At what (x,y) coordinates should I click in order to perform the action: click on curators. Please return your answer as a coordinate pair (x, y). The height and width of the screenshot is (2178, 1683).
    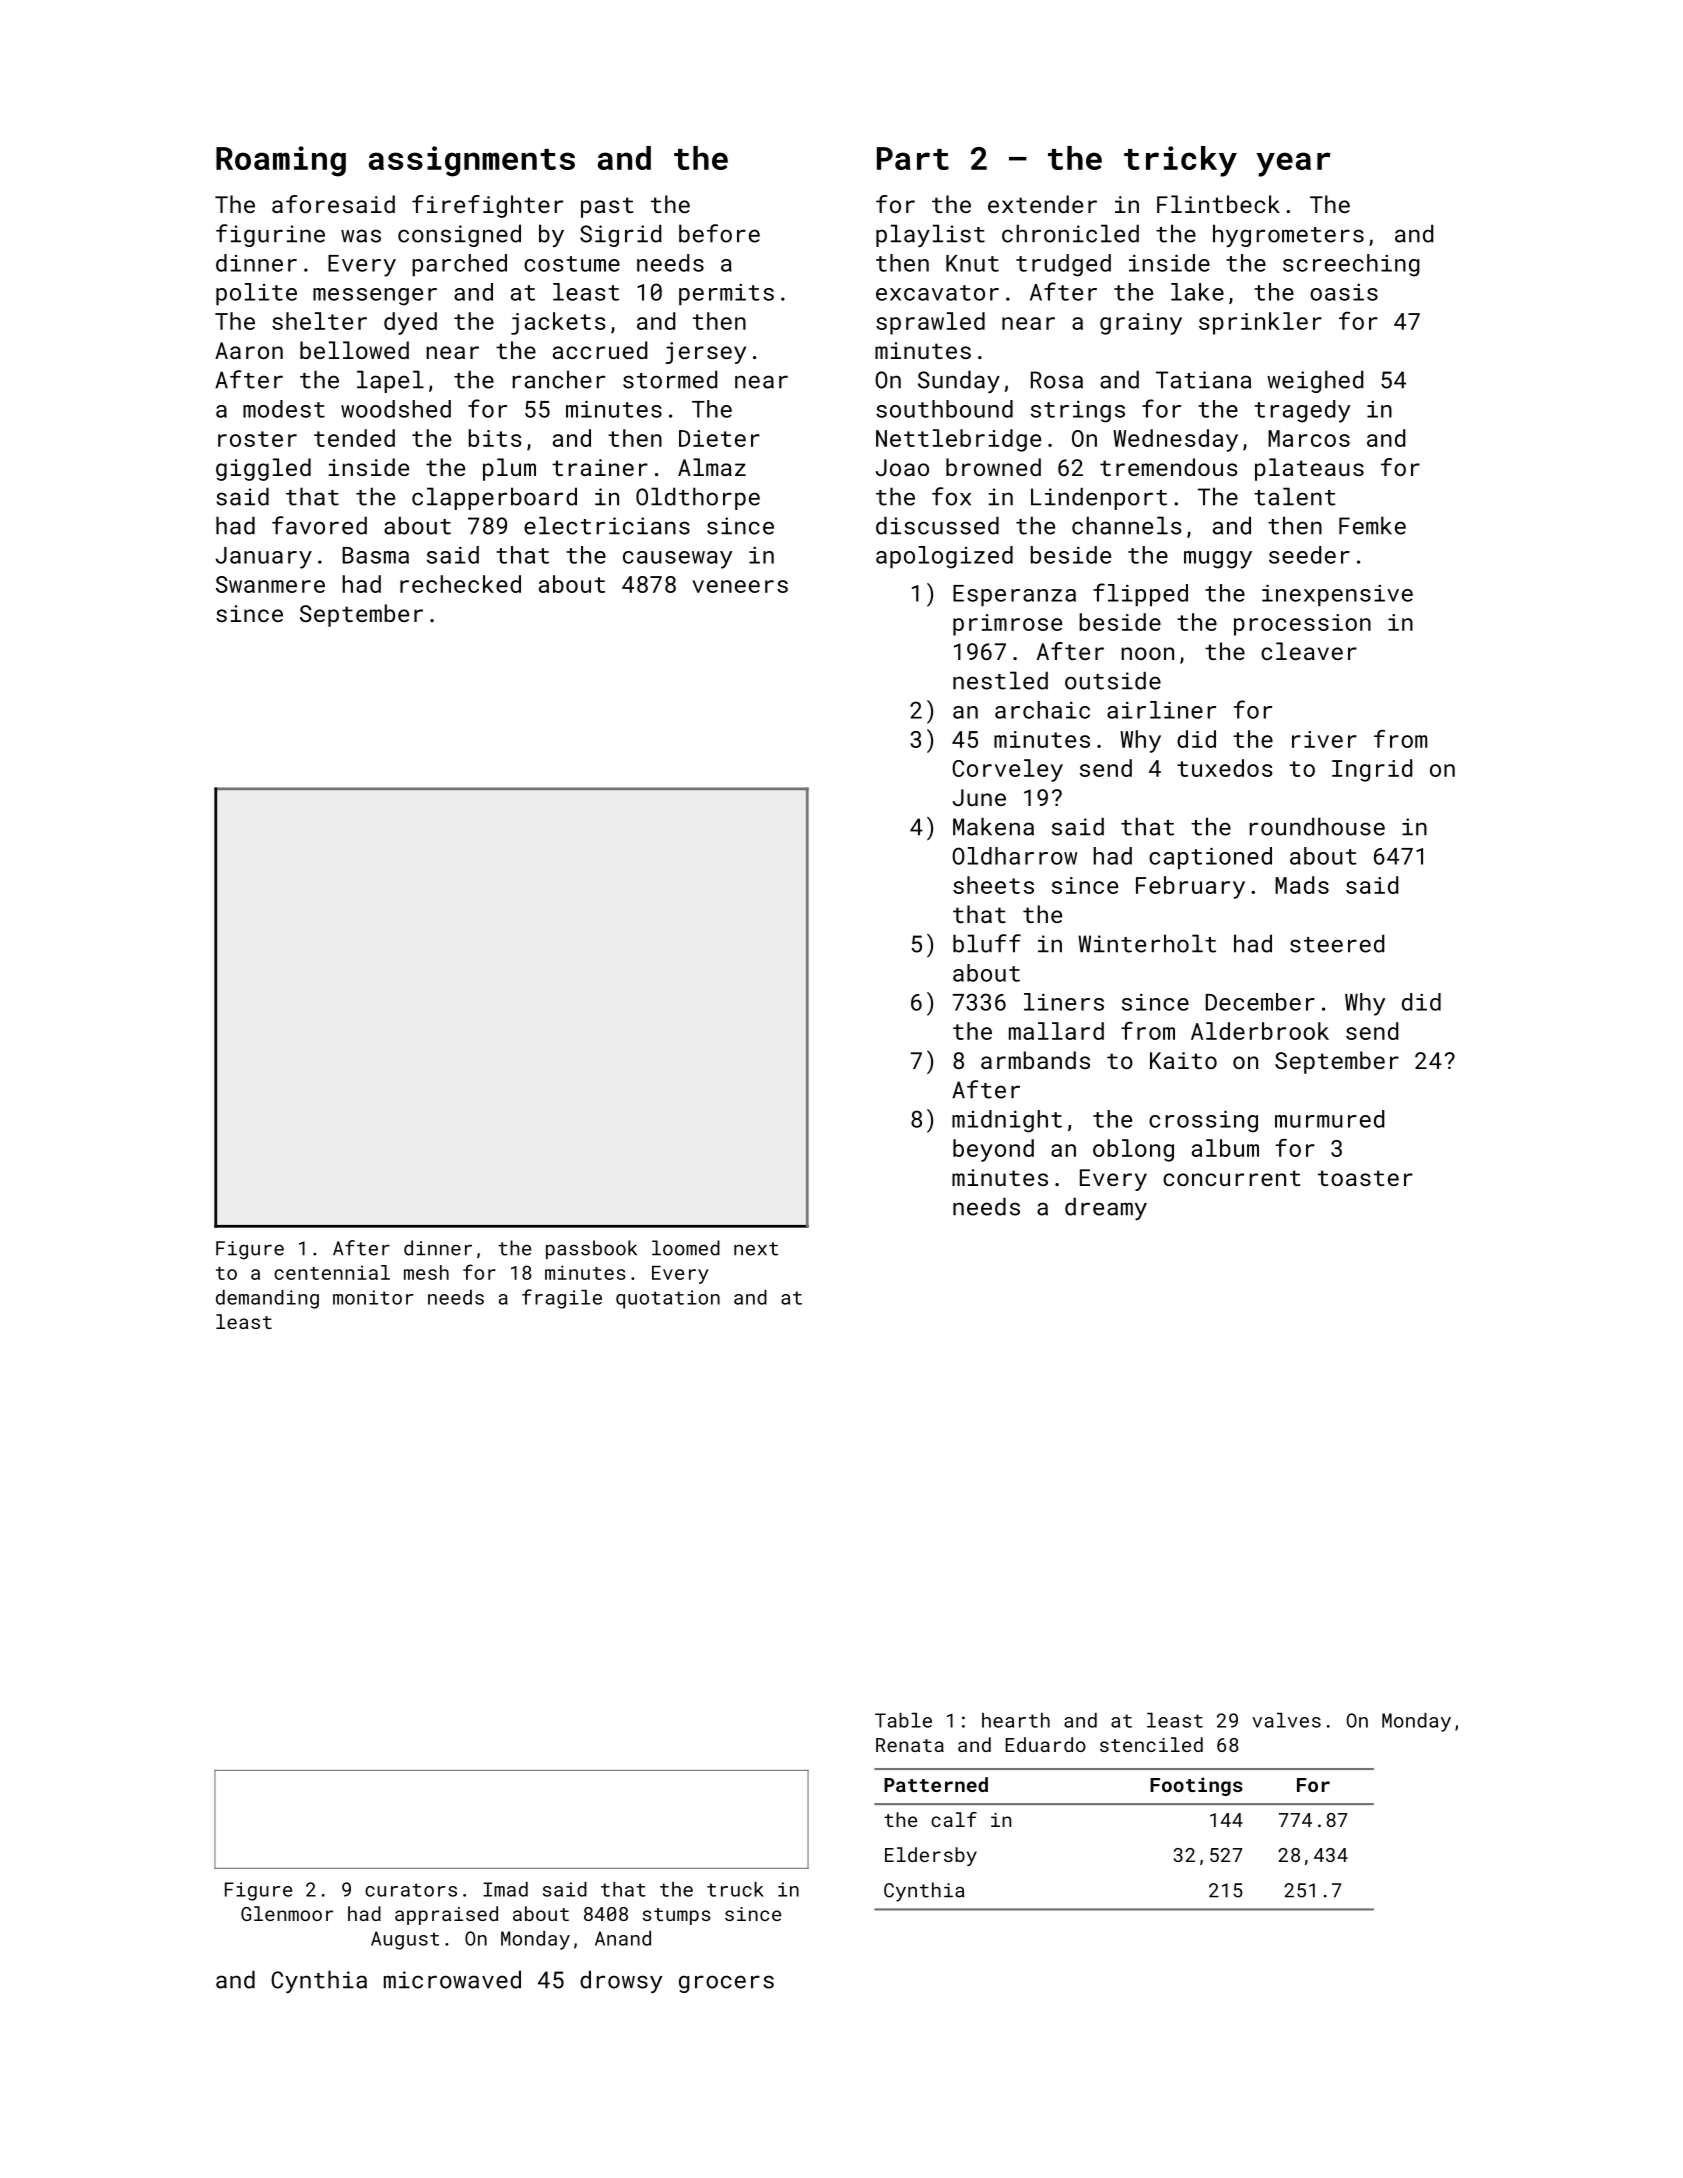
    Looking at the image, I should click on (411, 1890).
